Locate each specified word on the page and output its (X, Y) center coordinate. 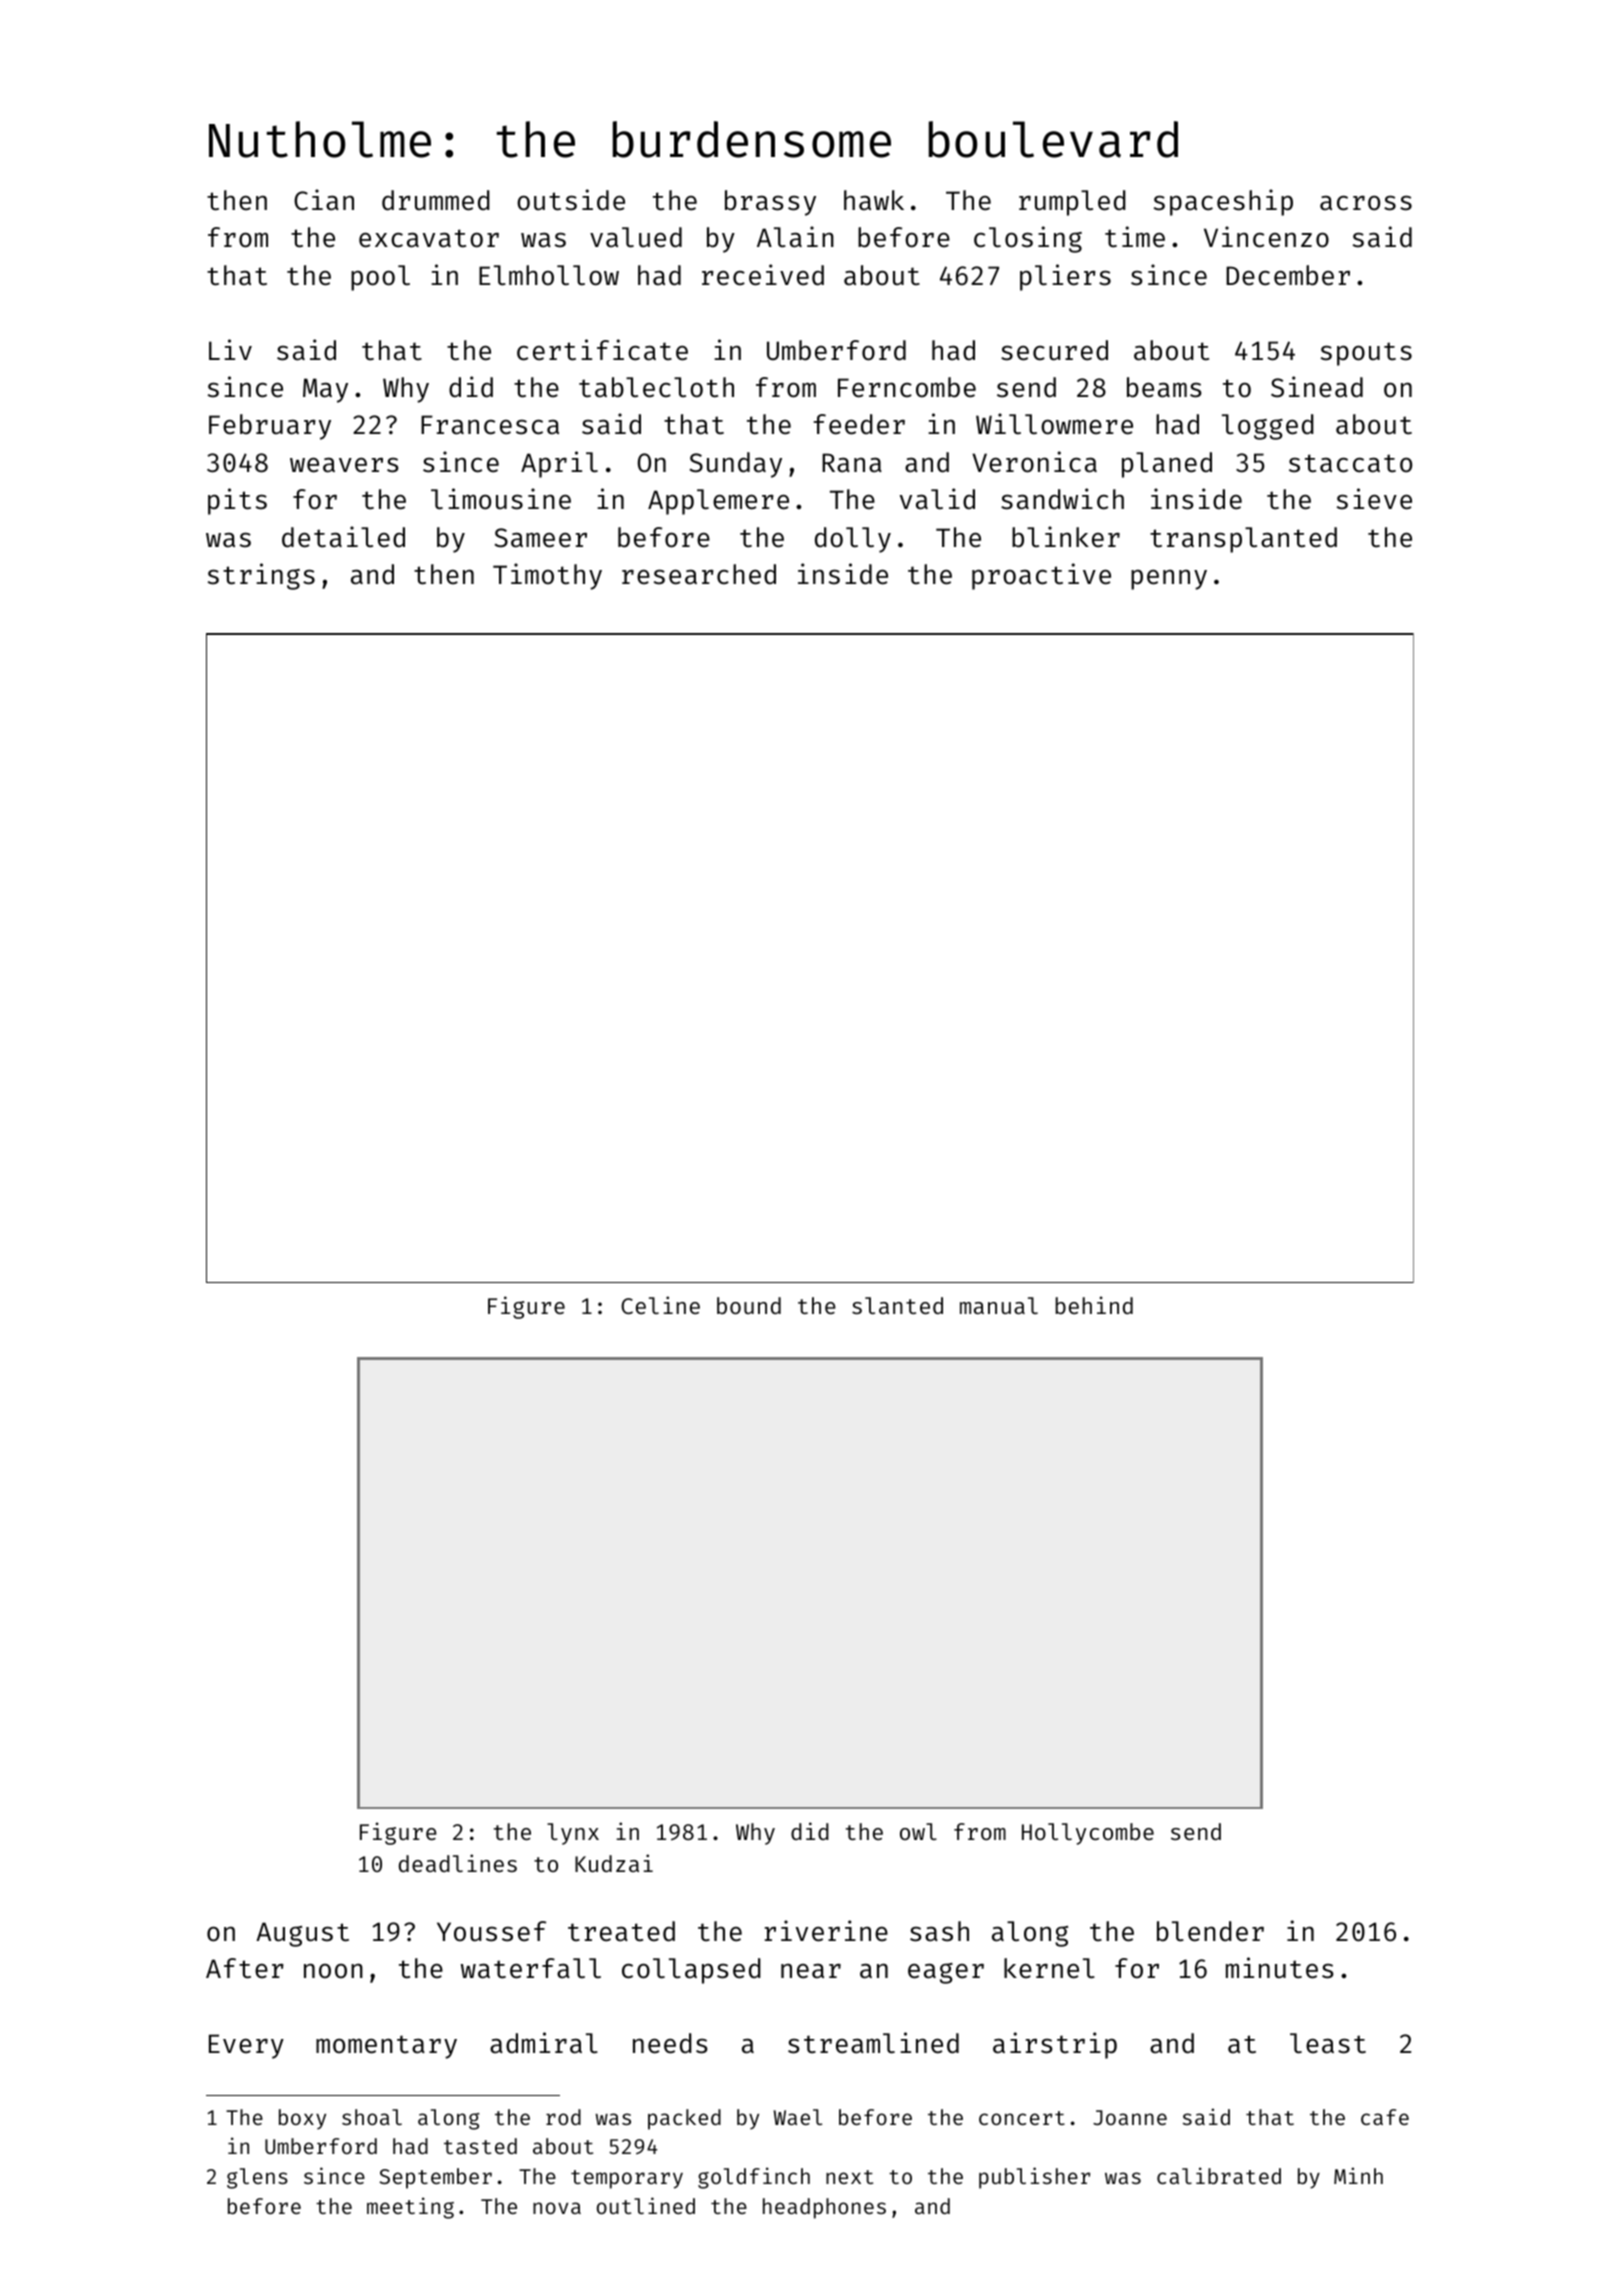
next (849, 2177)
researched (699, 574)
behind (1094, 1305)
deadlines (458, 1863)
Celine (660, 1305)
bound (749, 1305)
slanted (897, 1305)
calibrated (1219, 2175)
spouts (1366, 354)
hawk (874, 200)
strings (261, 576)
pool (380, 278)
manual (999, 1305)
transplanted (1243, 540)
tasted (480, 2146)
